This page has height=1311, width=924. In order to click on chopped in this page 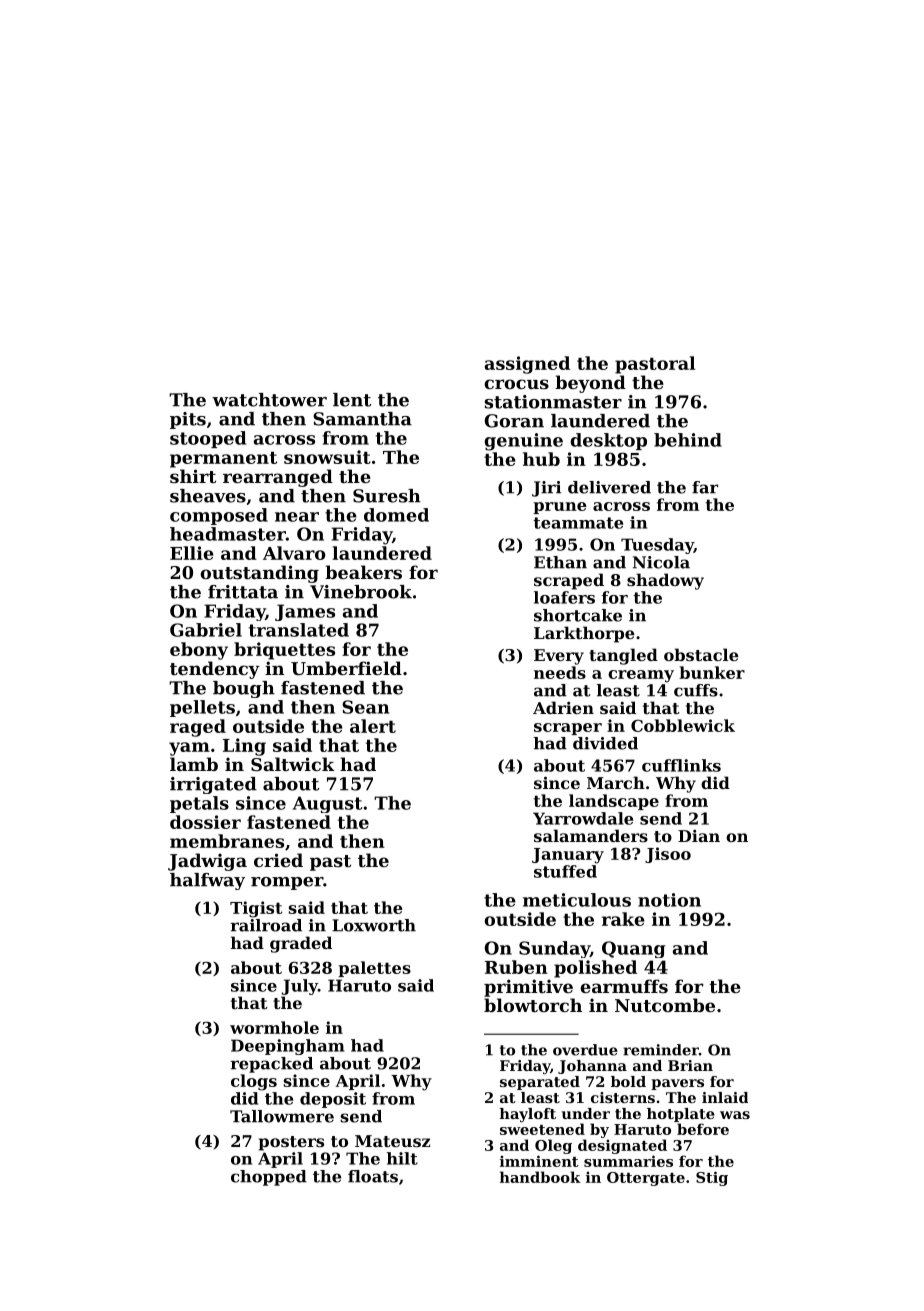, I will do `click(269, 1178)`.
